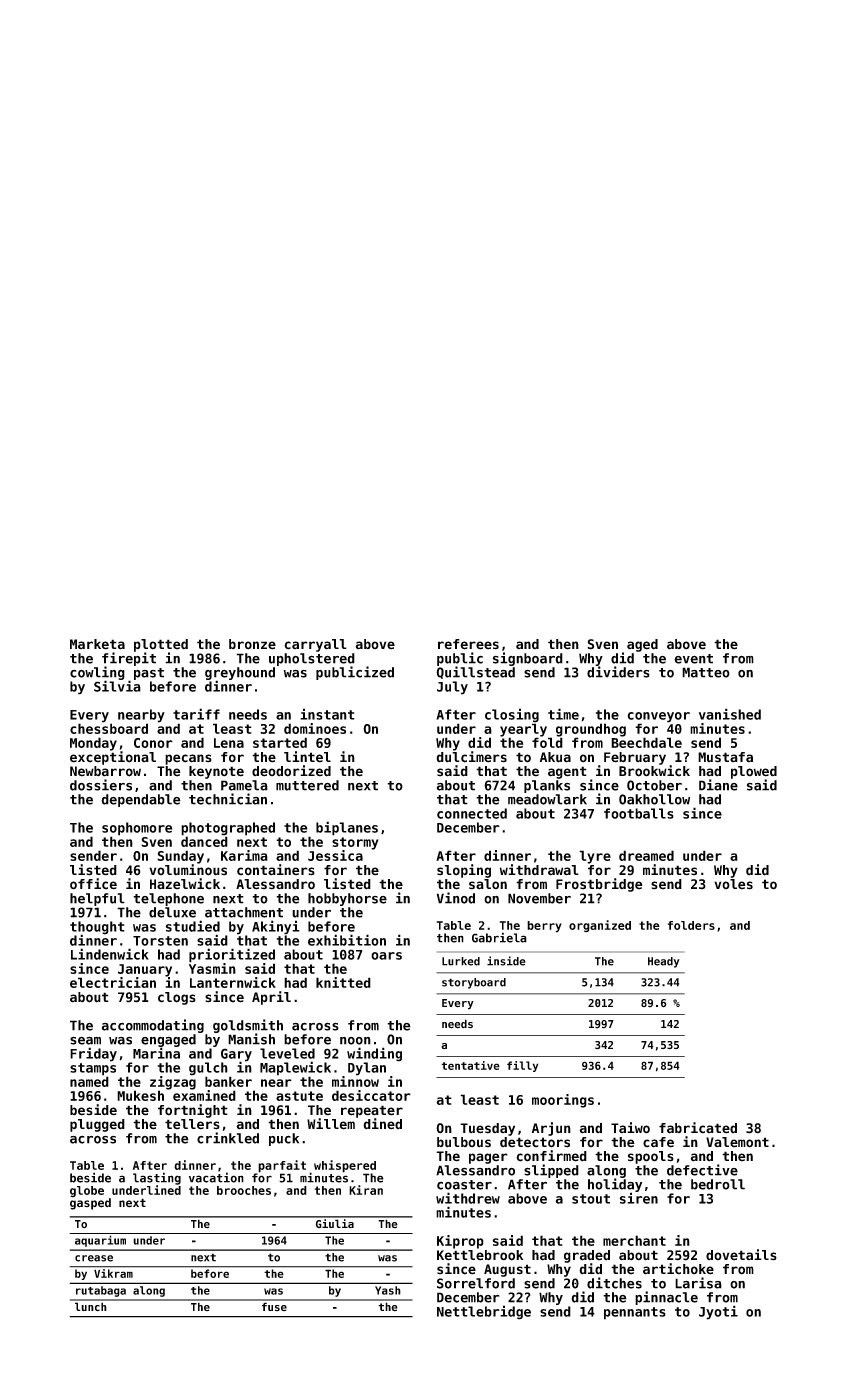 This image has width=849, height=1400. What do you see at coordinates (718, 1312) in the image?
I see `Jyoti` at bounding box center [718, 1312].
